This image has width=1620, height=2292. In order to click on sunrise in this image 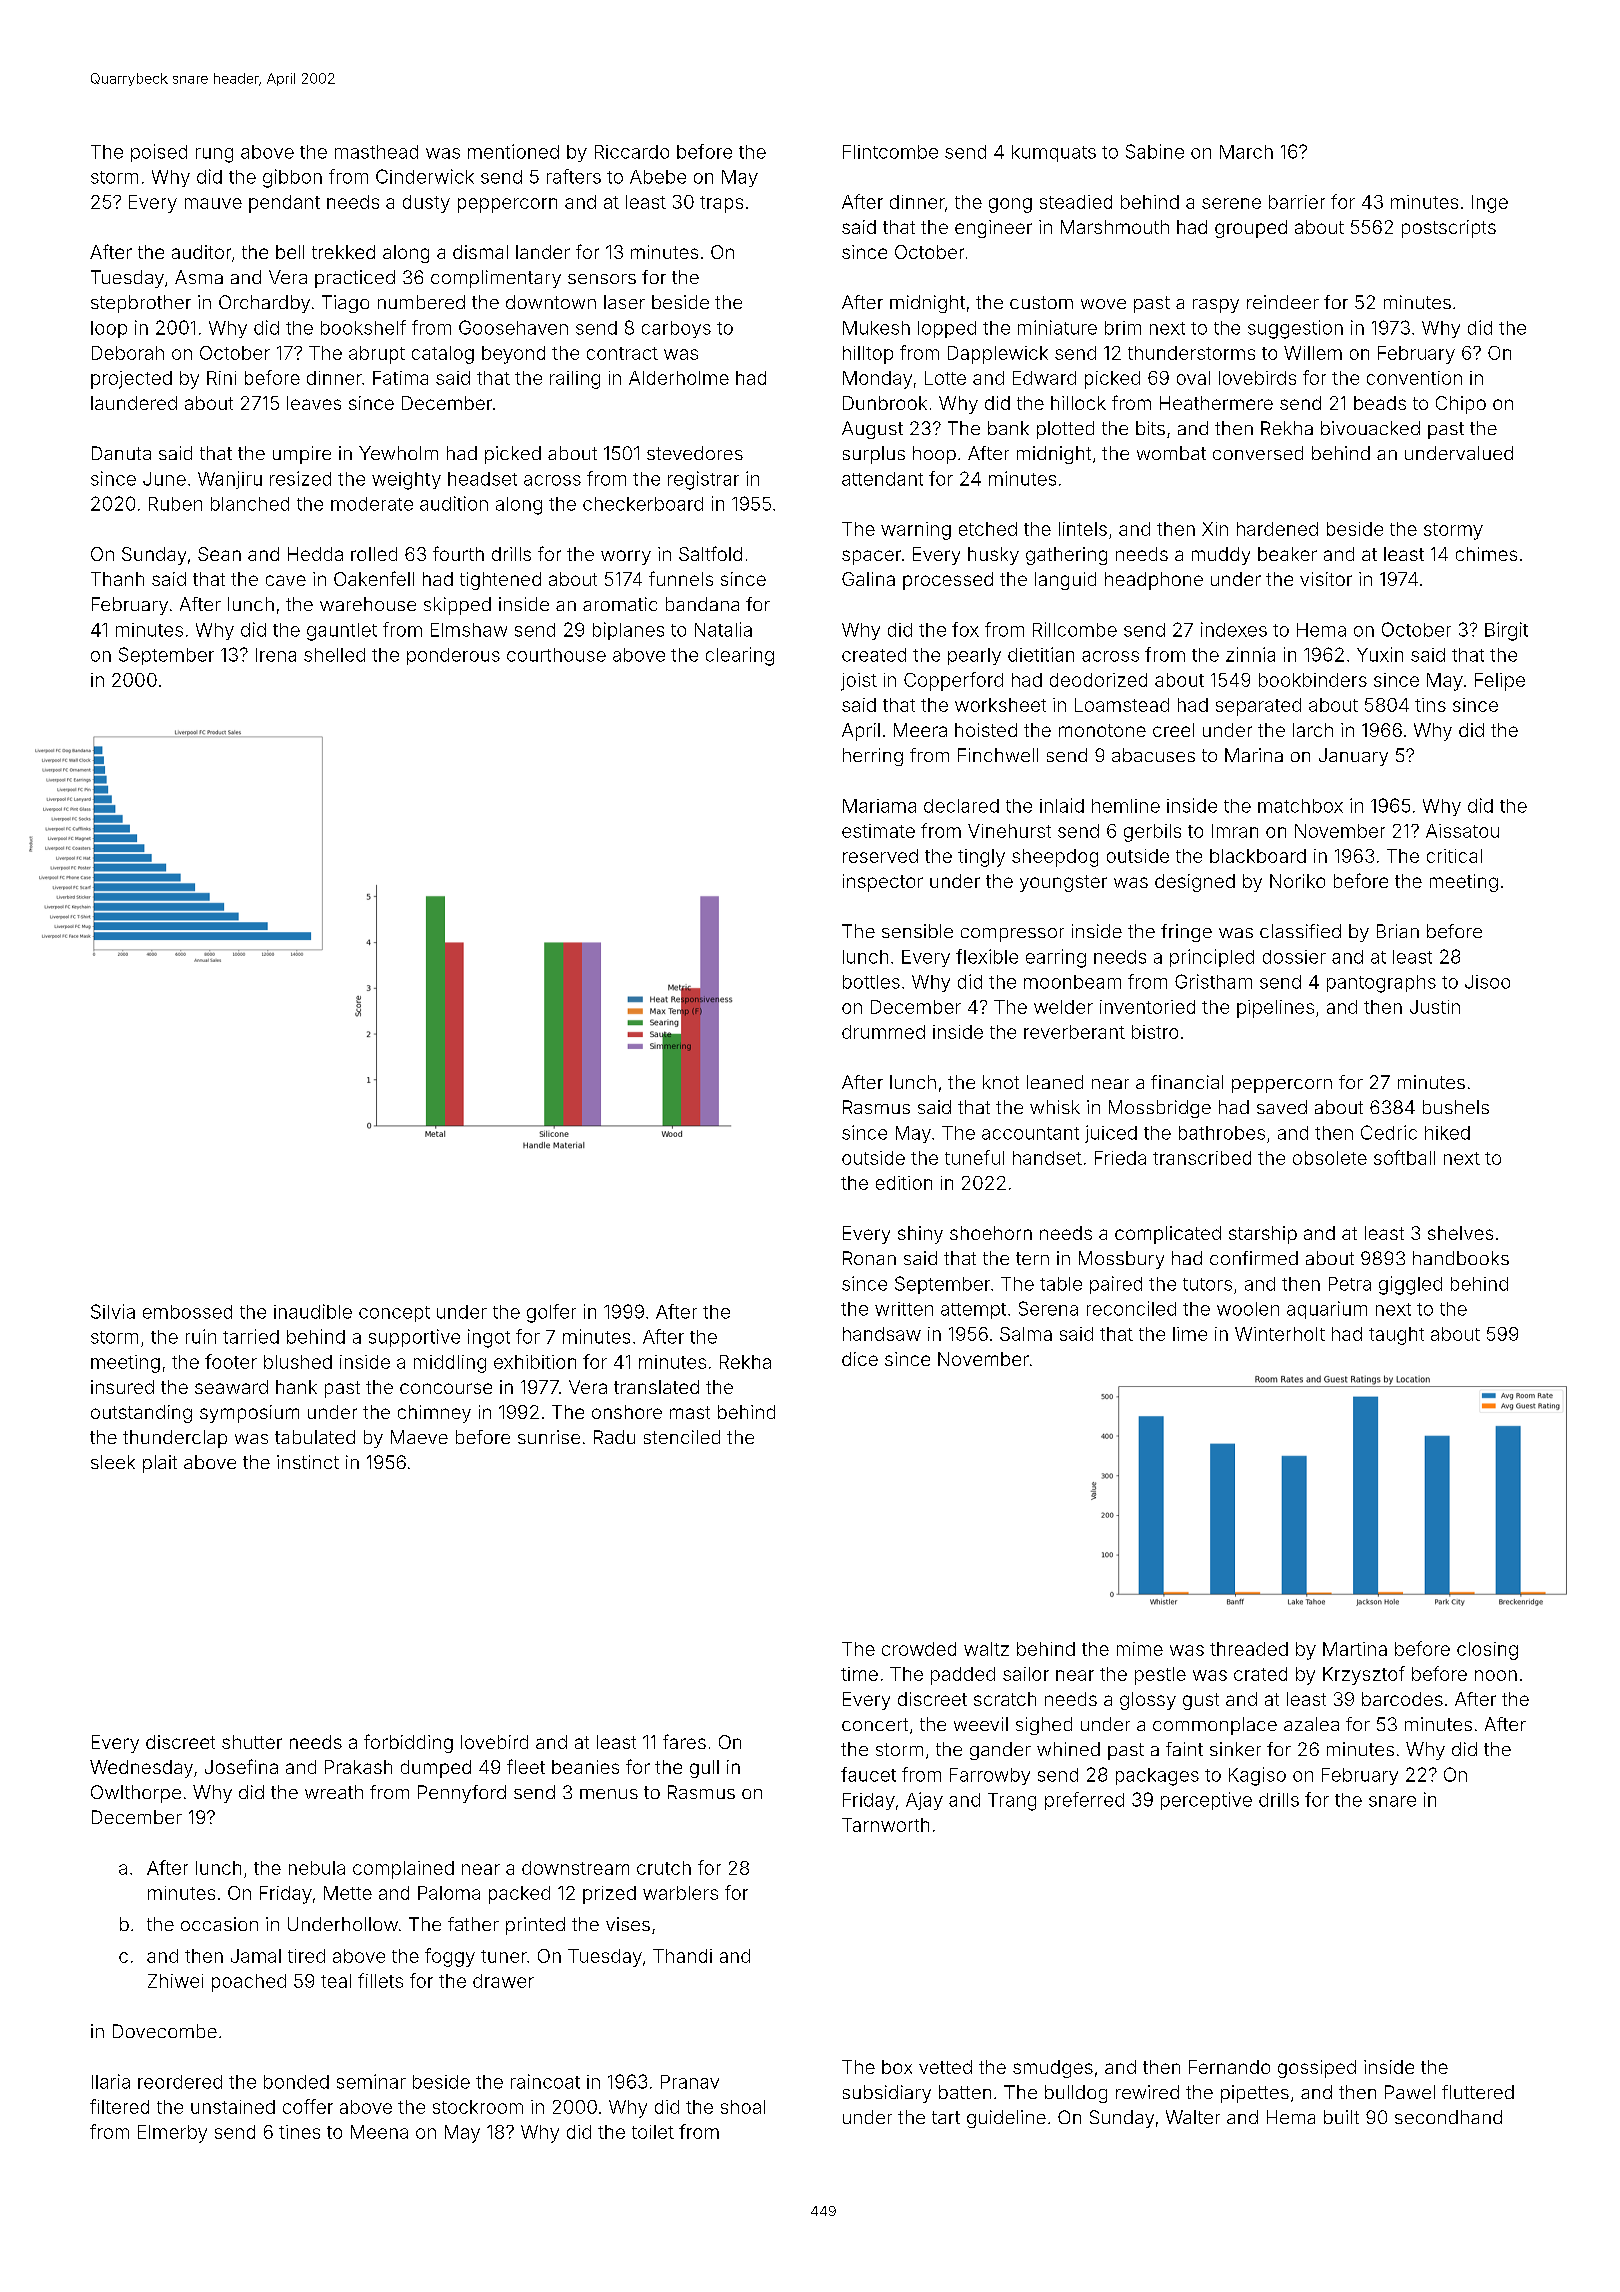, I will do `click(549, 1437)`.
